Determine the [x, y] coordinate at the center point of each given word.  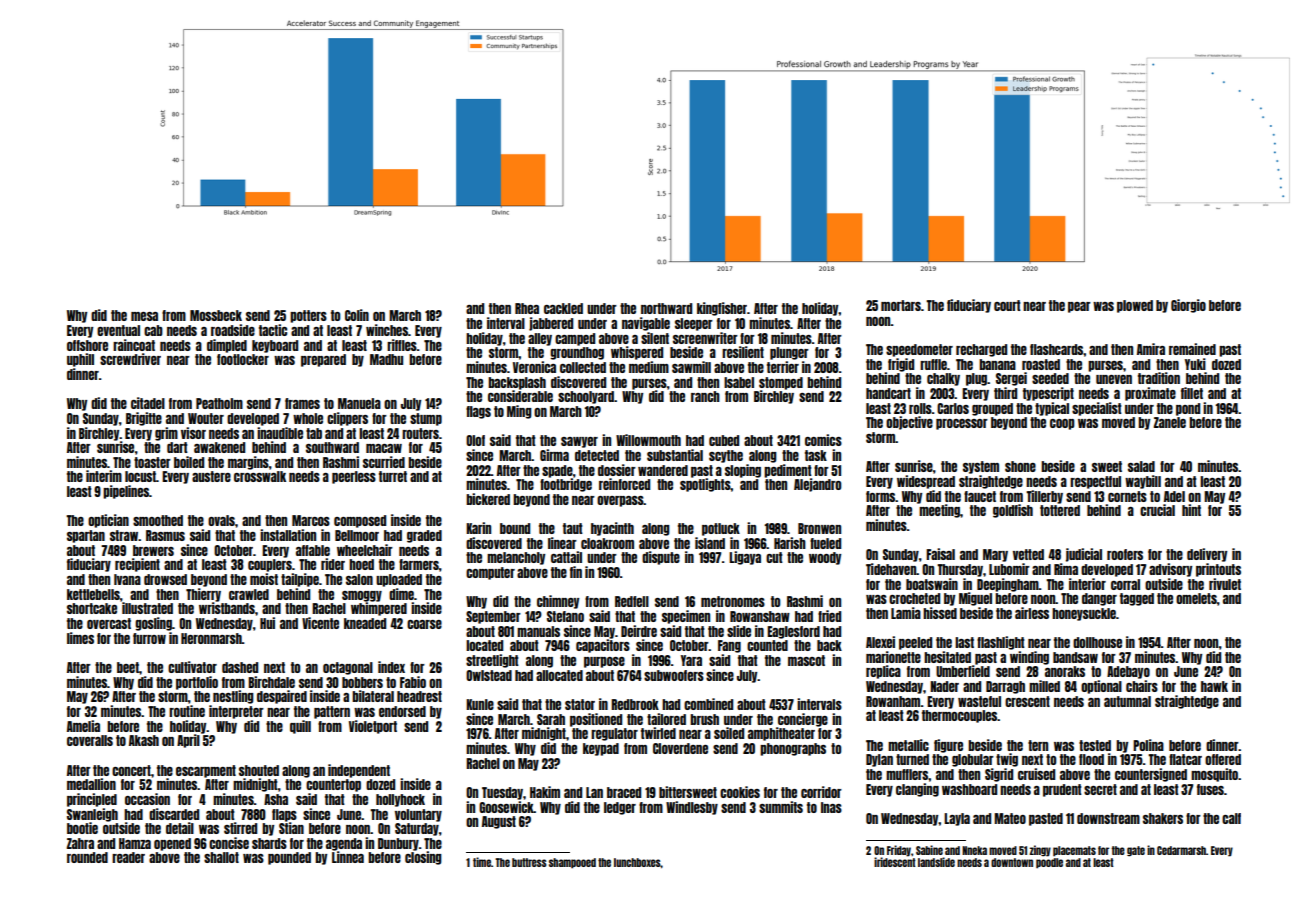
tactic [273, 330]
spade [557, 471]
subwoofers [674, 675]
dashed [240, 667]
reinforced [624, 484]
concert [131, 770]
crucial [1157, 510]
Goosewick [506, 807]
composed [360, 521]
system [981, 467]
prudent [1062, 790]
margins [248, 463]
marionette [893, 657]
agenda [344, 844]
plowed [1135, 306]
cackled [563, 308]
